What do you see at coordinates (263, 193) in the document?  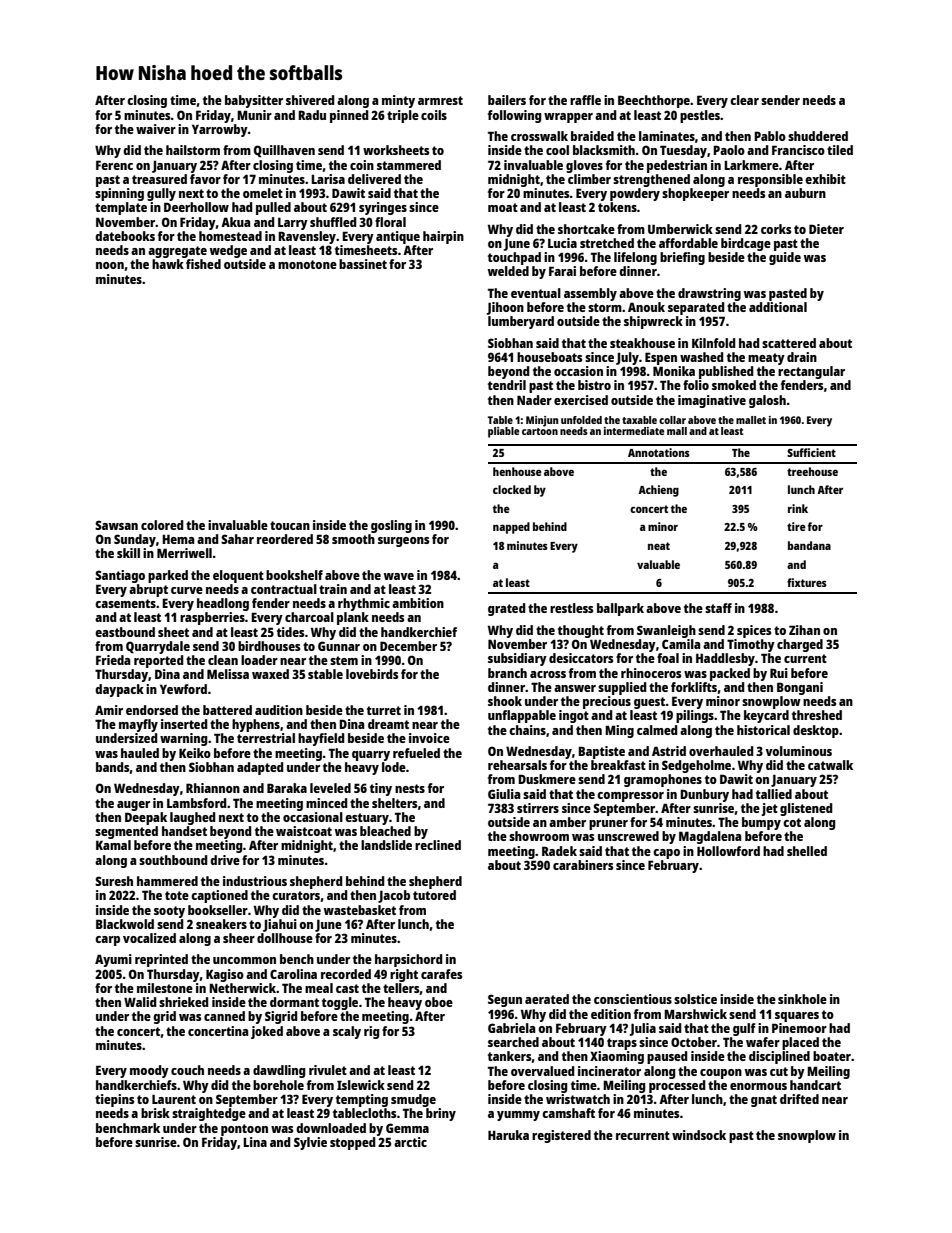 I see `omelet` at bounding box center [263, 193].
